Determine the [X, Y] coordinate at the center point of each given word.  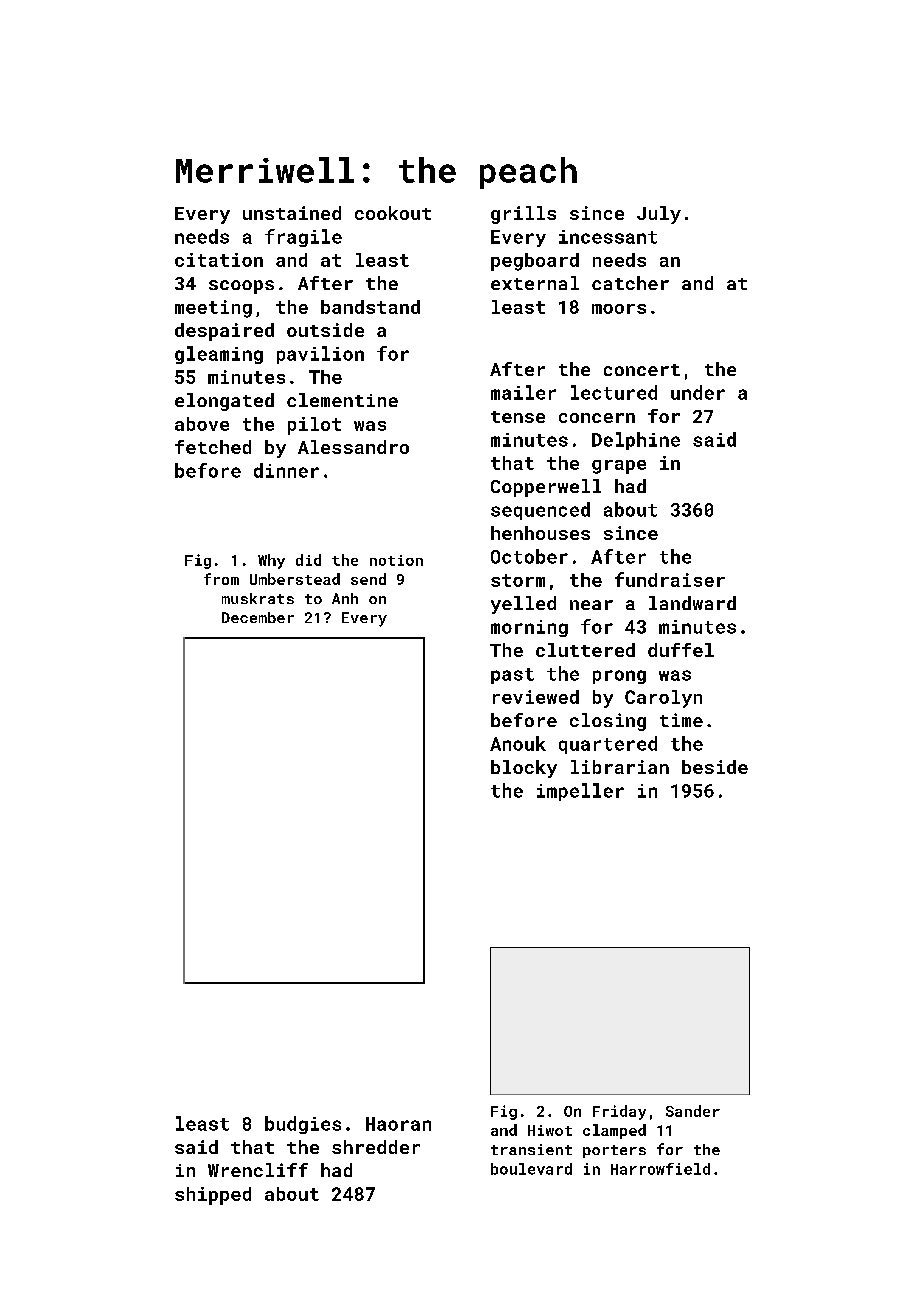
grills [523, 215]
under [698, 392]
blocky [524, 769]
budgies [303, 1125]
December [258, 617]
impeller [580, 792]
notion [396, 560]
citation [219, 260]
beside [715, 767]
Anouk [518, 743]
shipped [213, 1196]
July [659, 215]
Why [271, 561]
